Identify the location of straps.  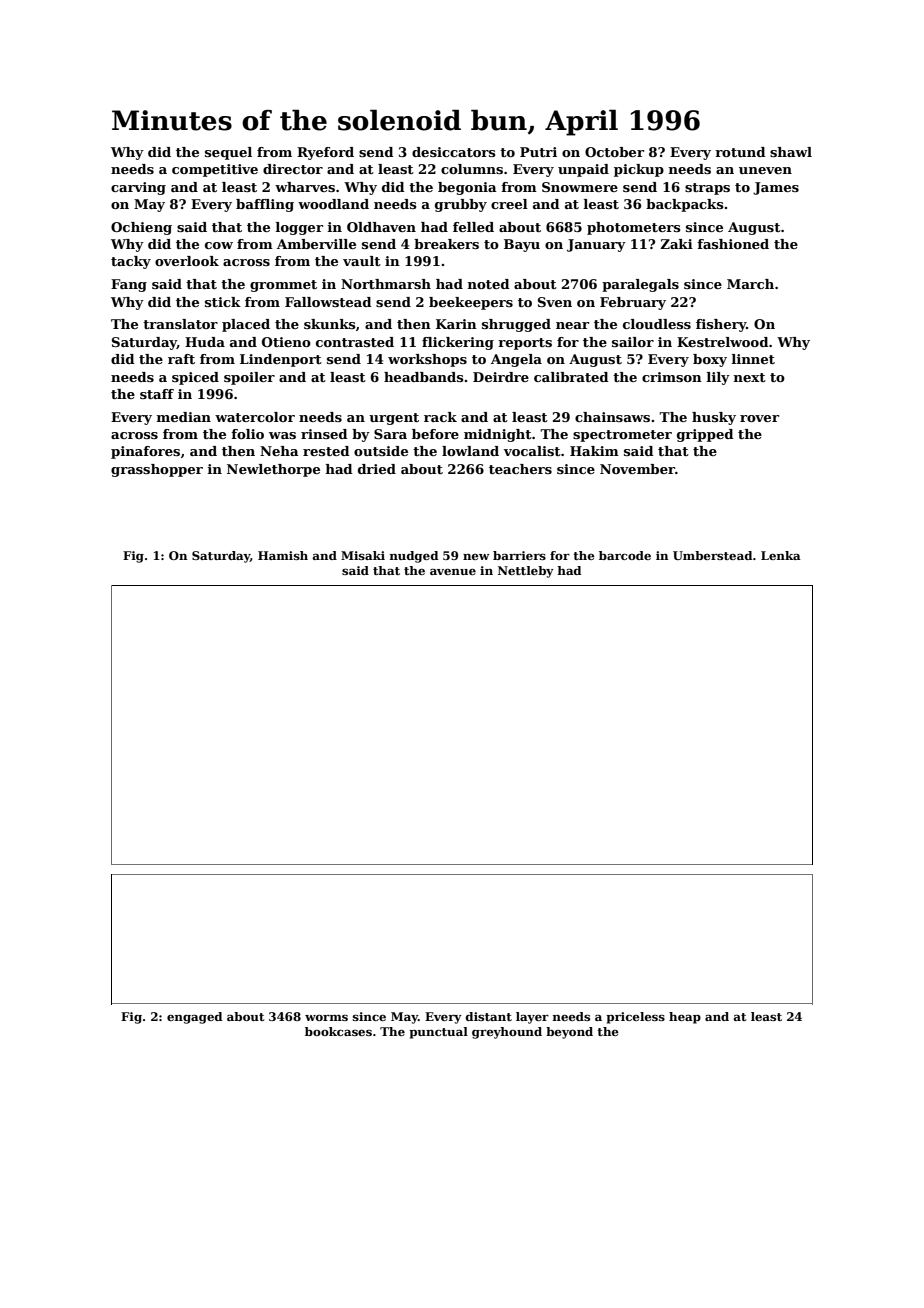
(707, 189).
